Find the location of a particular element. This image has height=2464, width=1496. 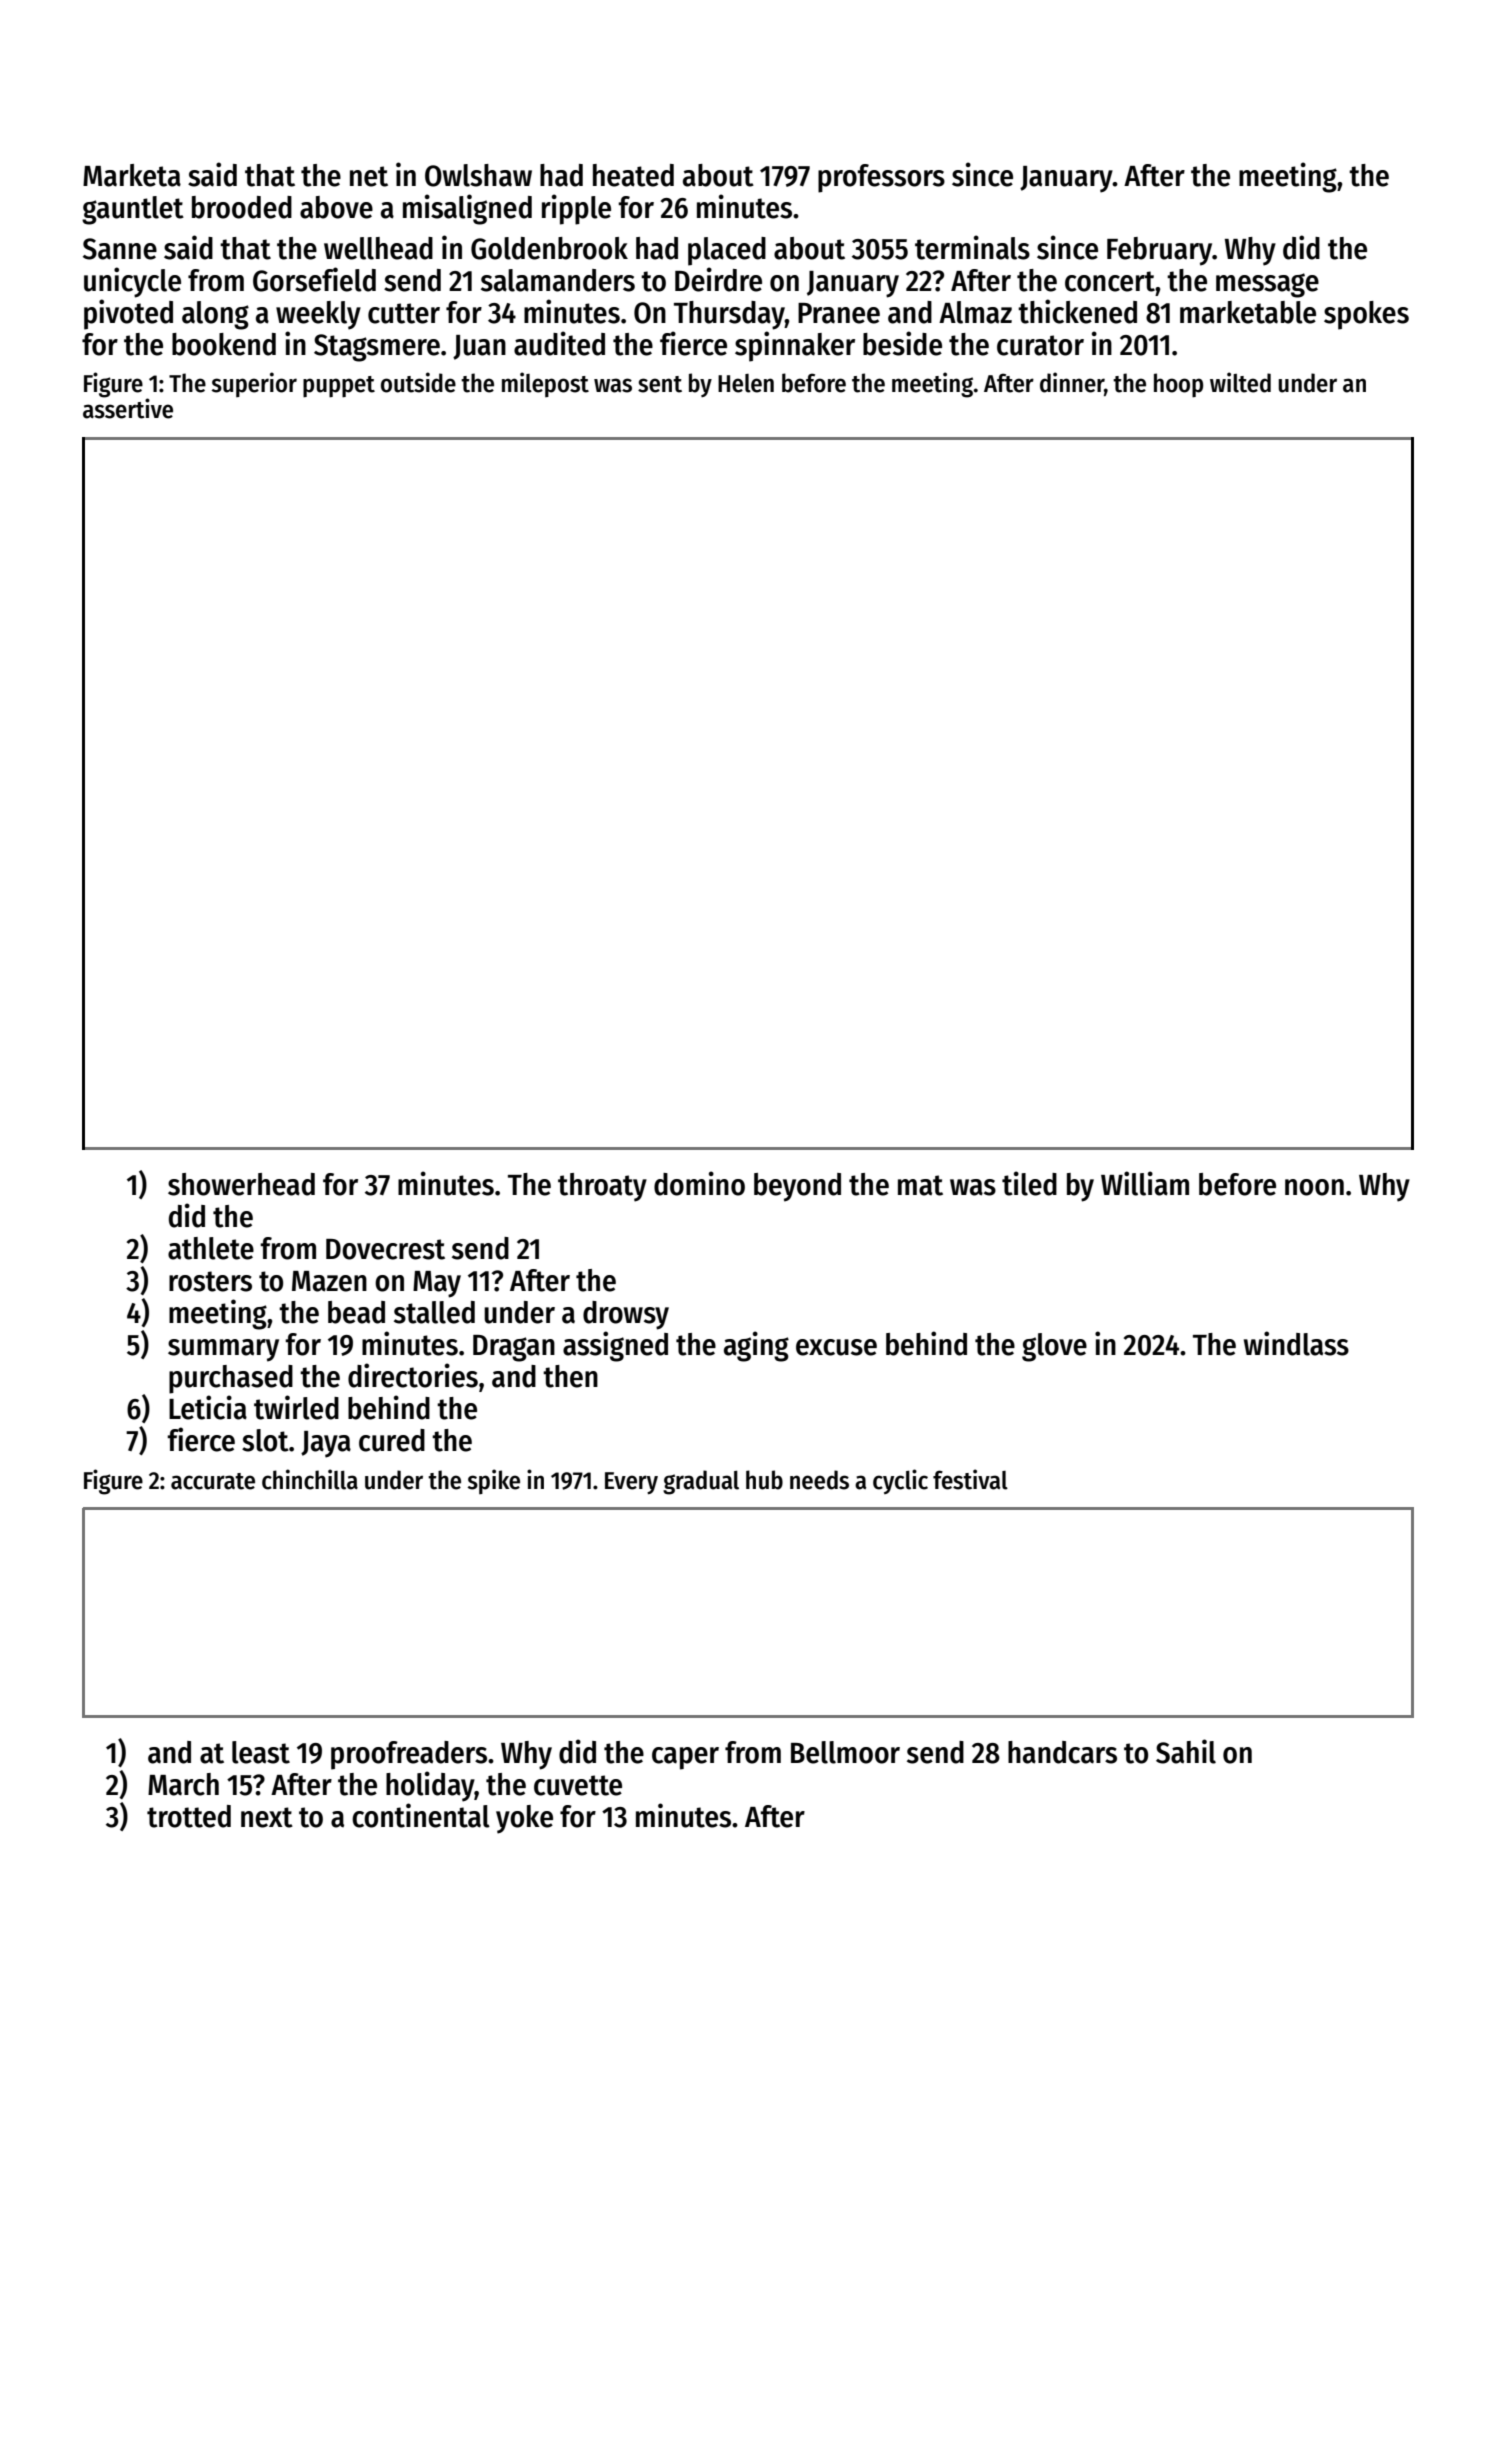

athlete is located at coordinates (211, 1248).
